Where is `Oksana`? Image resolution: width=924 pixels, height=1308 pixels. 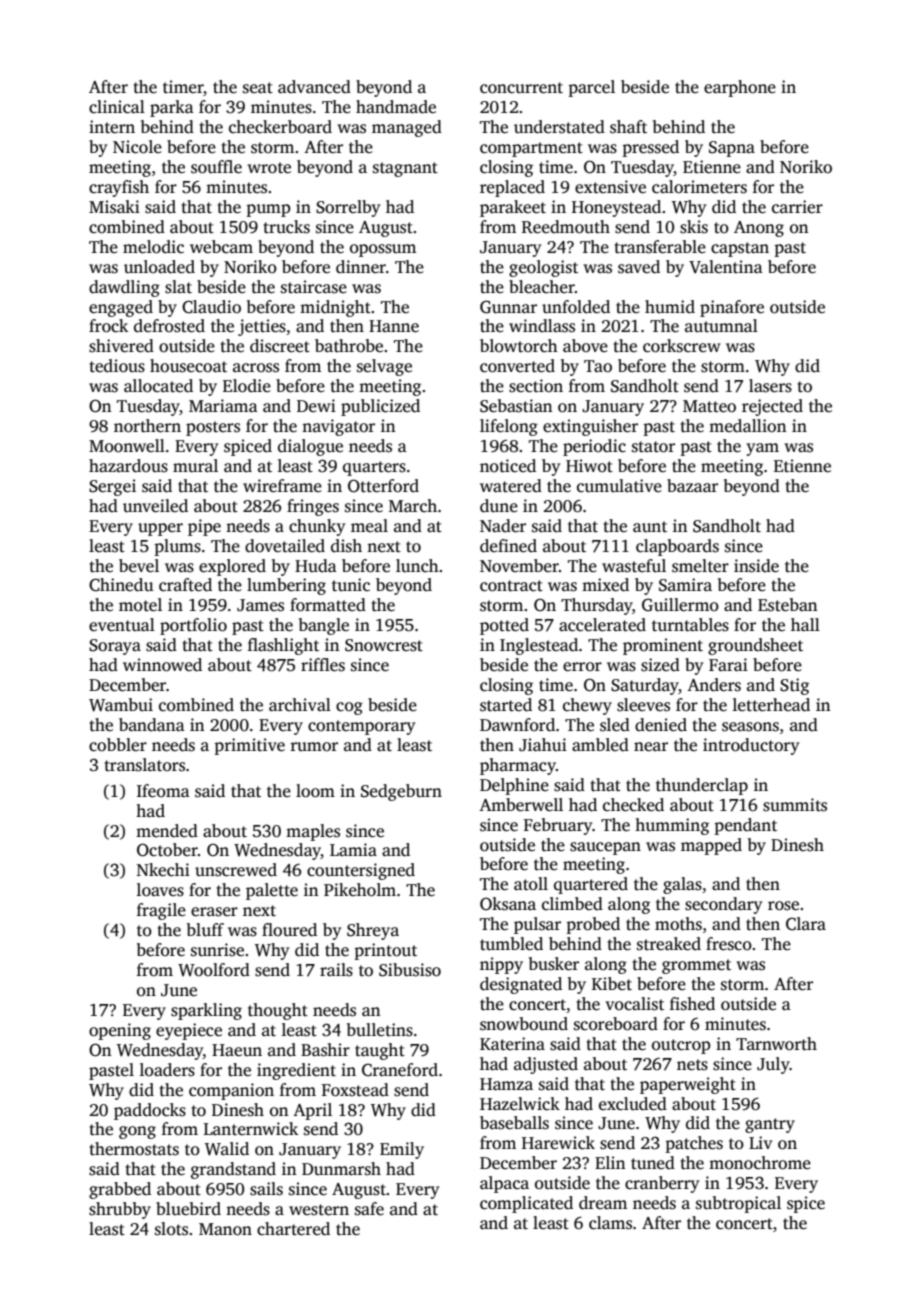 Oksana is located at coordinates (508, 904).
